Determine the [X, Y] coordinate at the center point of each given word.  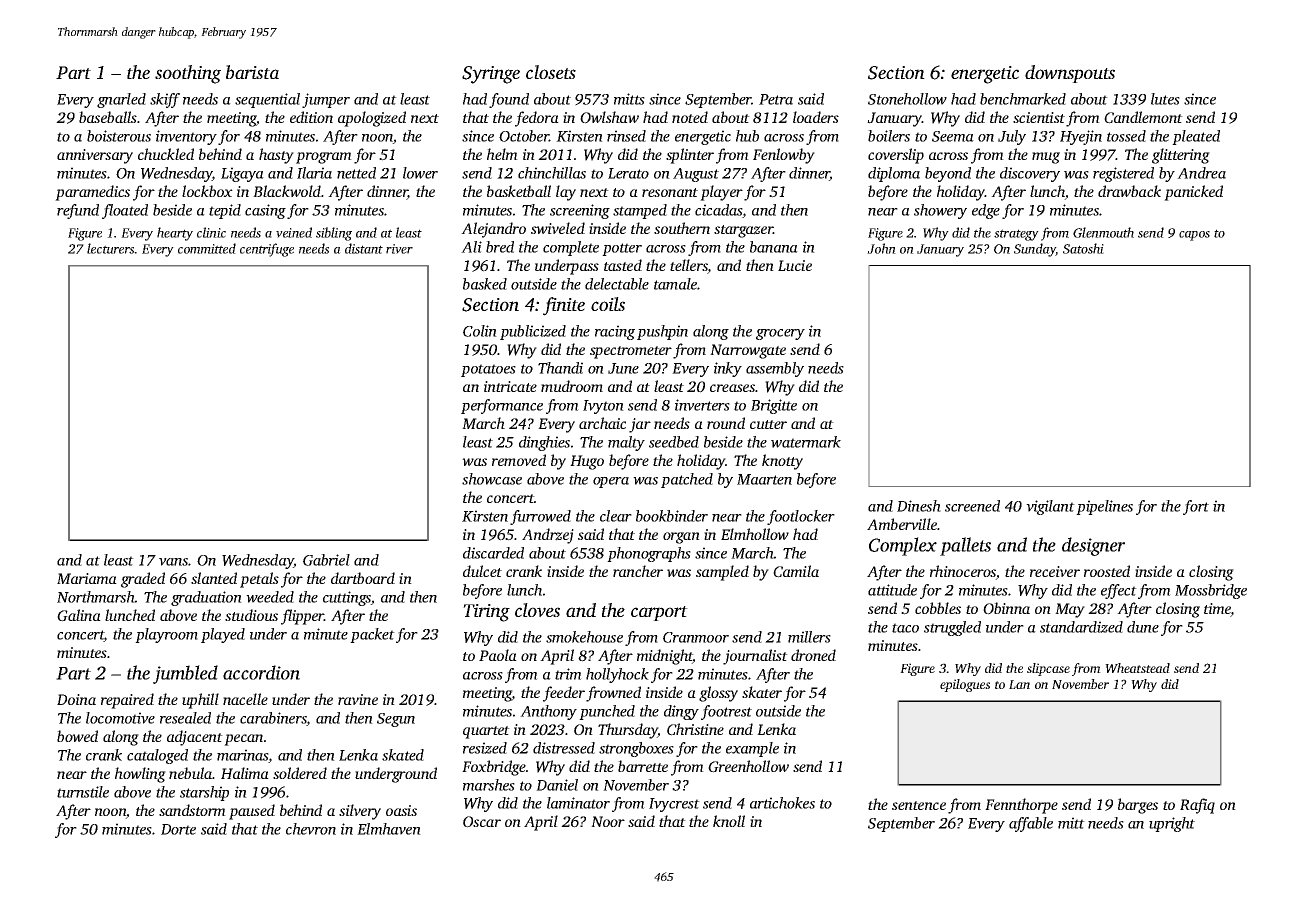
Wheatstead [1137, 668]
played [223, 635]
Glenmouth [1103, 232]
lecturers [111, 248]
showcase [492, 479]
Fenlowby [784, 156]
